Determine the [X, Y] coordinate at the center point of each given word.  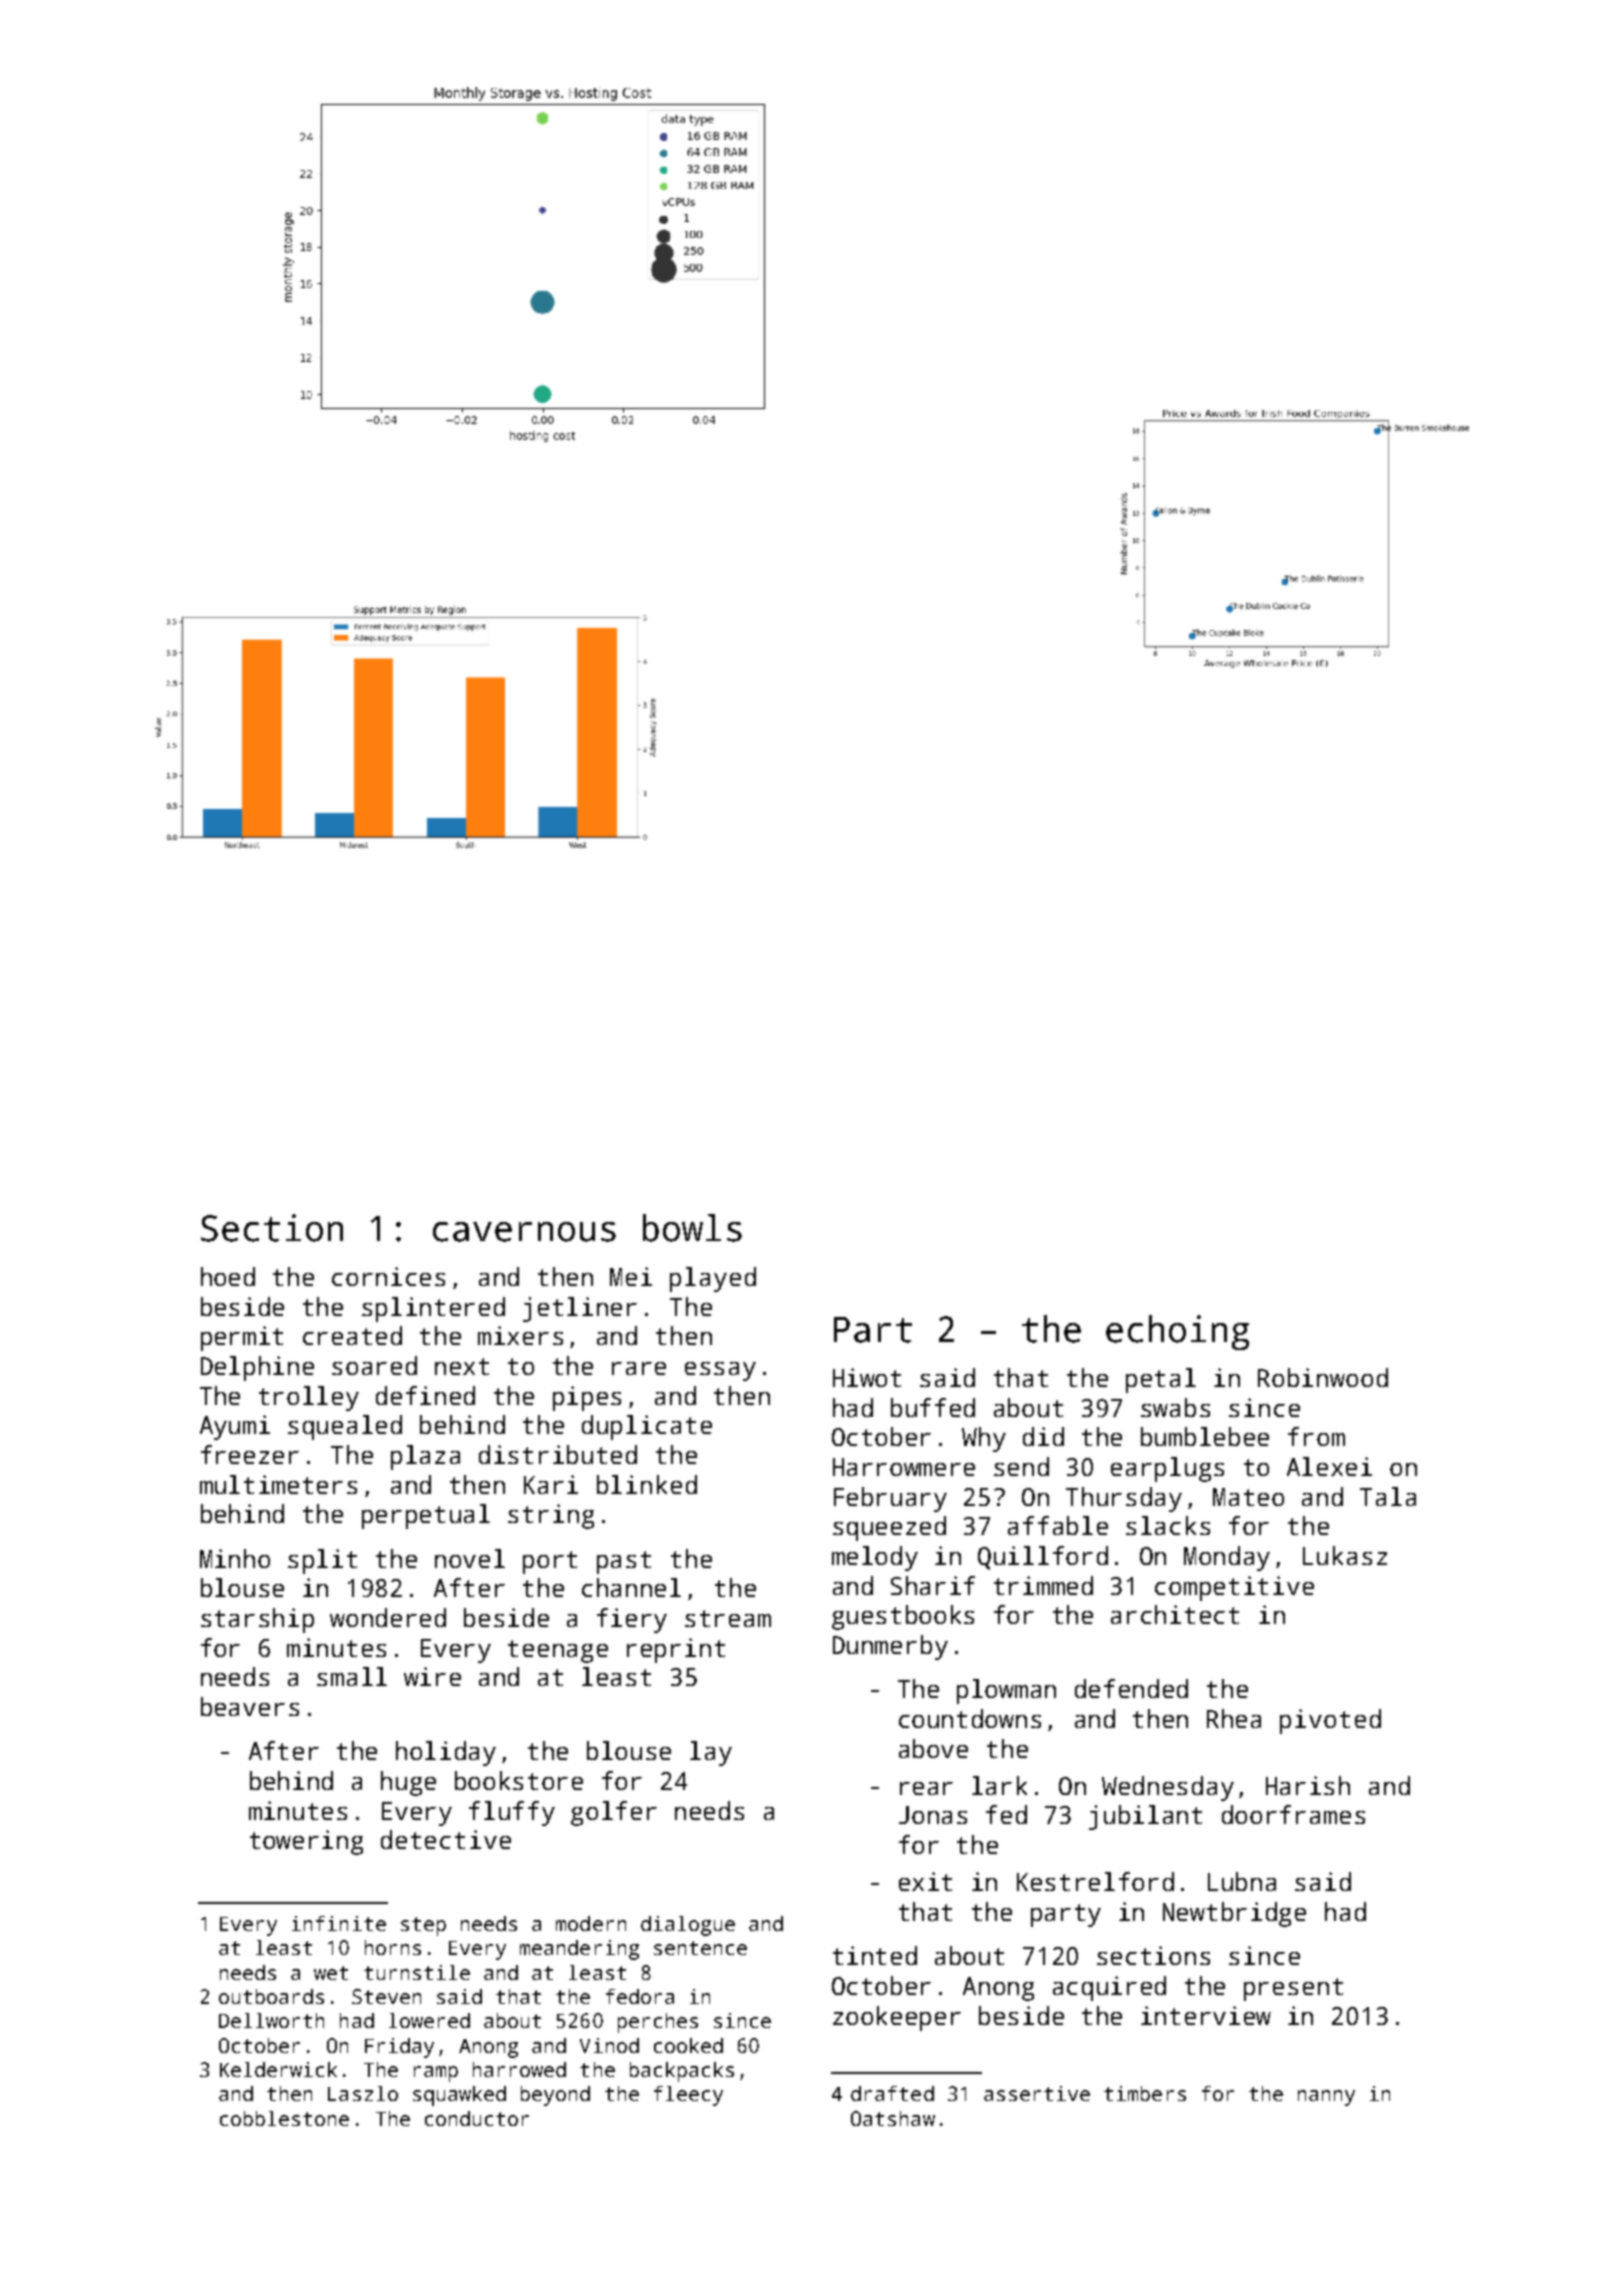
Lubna [1242, 1881]
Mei [631, 1276]
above [933, 1748]
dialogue [688, 1926]
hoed [228, 1276]
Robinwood [1323, 1377]
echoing [1177, 1332]
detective [446, 1839]
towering [306, 1842]
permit [242, 1338]
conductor [477, 2118]
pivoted [1330, 1721]
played [713, 1279]
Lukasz [1345, 1555]
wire [432, 1676]
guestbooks [903, 1617]
